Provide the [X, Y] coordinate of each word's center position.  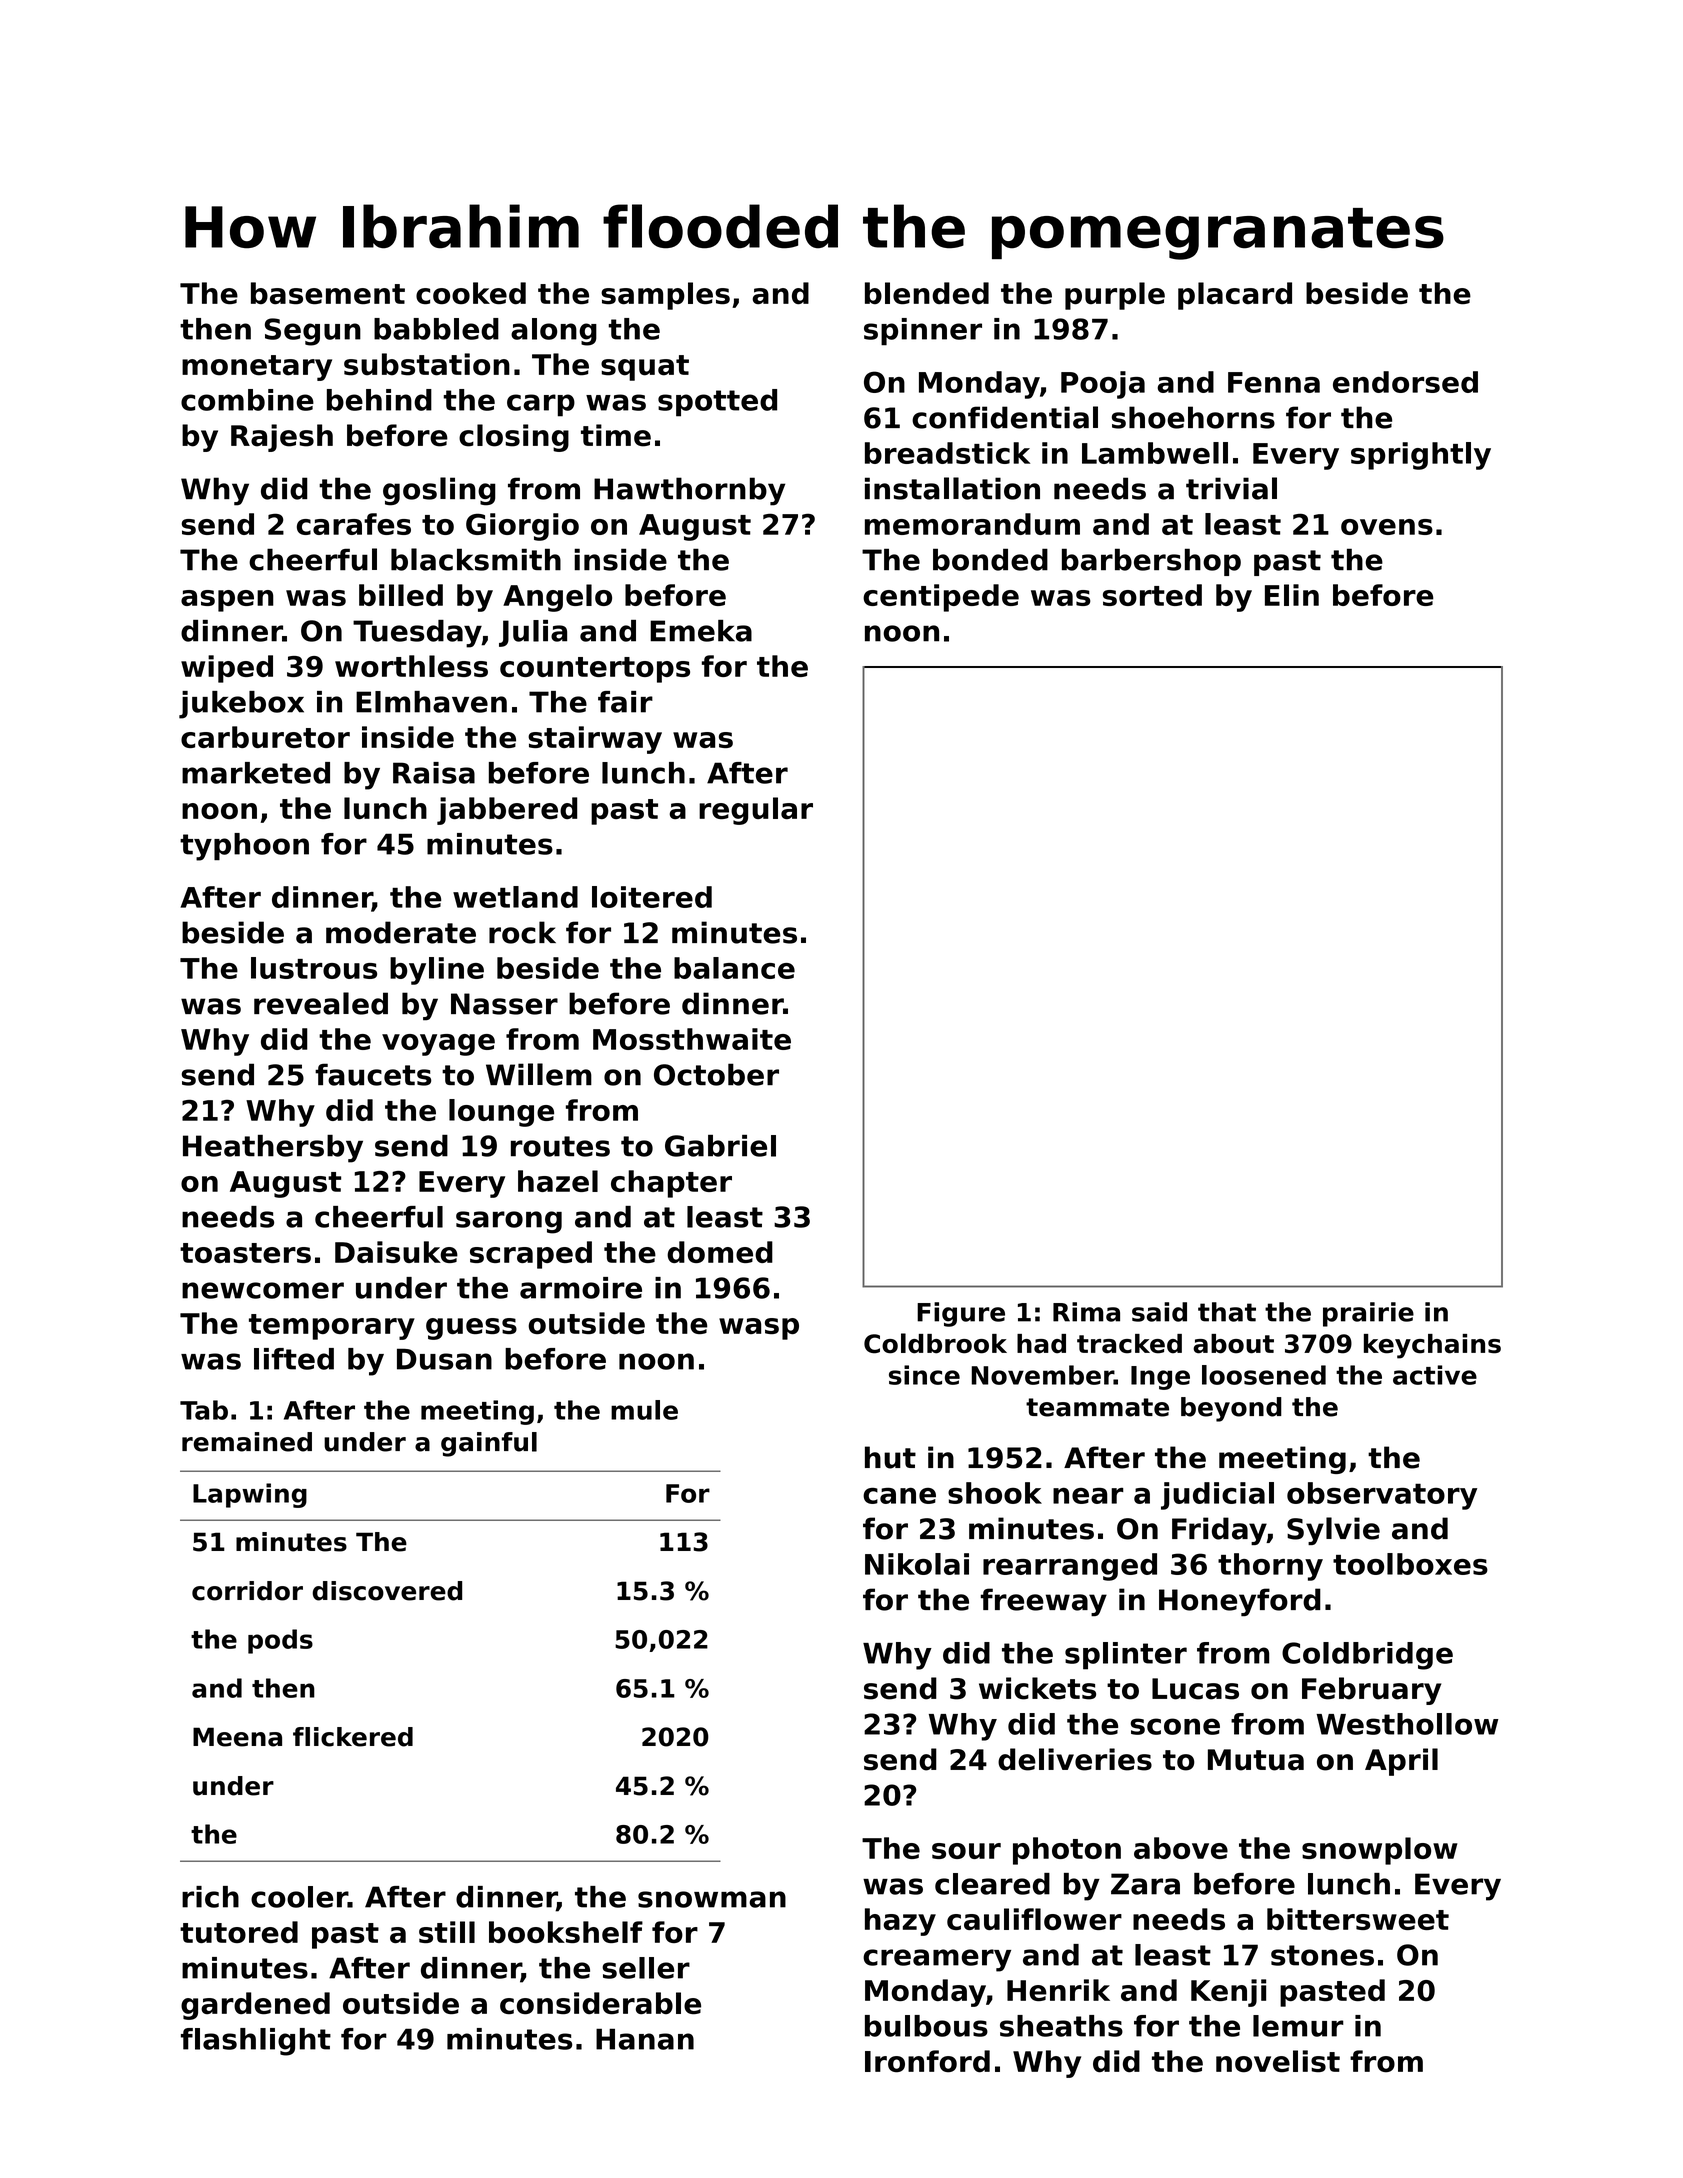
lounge [501, 1113]
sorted [1152, 595]
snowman [712, 1899]
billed [401, 595]
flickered [353, 1737]
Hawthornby [689, 491]
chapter [671, 1184]
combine [247, 400]
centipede [941, 598]
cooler [299, 1897]
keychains [1432, 1346]
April [1401, 1762]
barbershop [1151, 562]
